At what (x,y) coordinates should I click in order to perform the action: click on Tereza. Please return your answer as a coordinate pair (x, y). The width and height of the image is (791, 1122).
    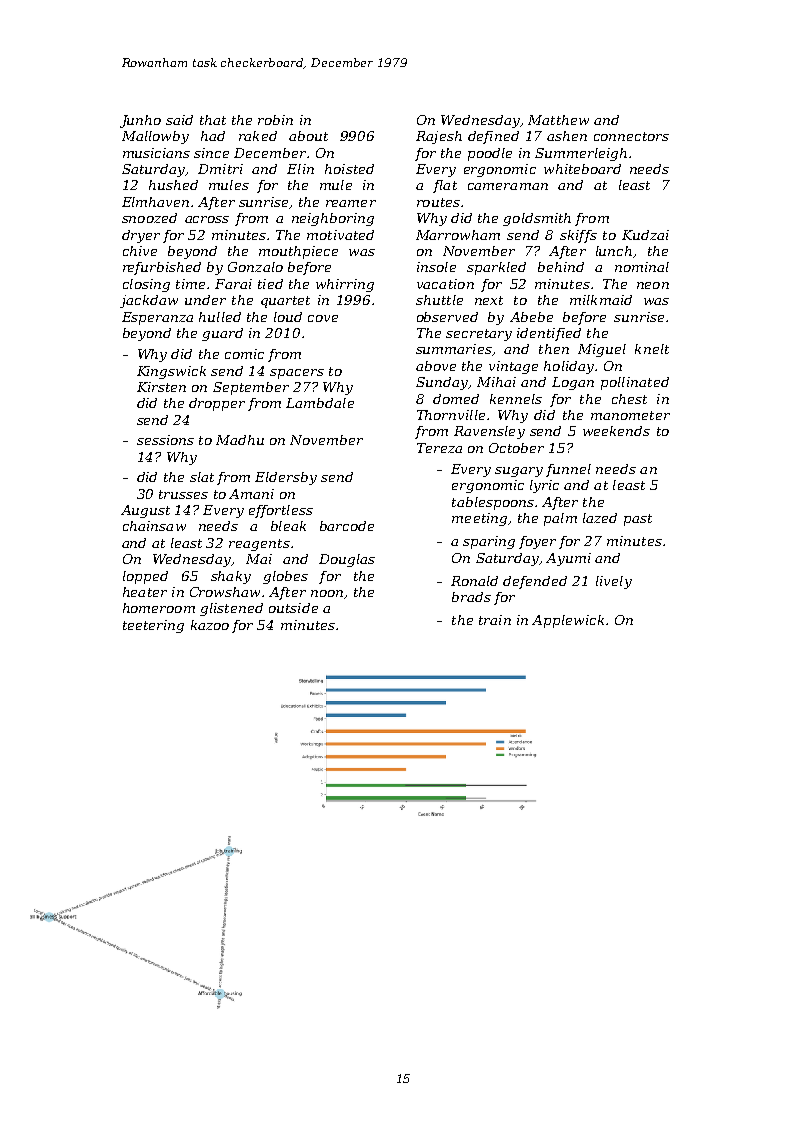
    Looking at the image, I should click on (439, 448).
